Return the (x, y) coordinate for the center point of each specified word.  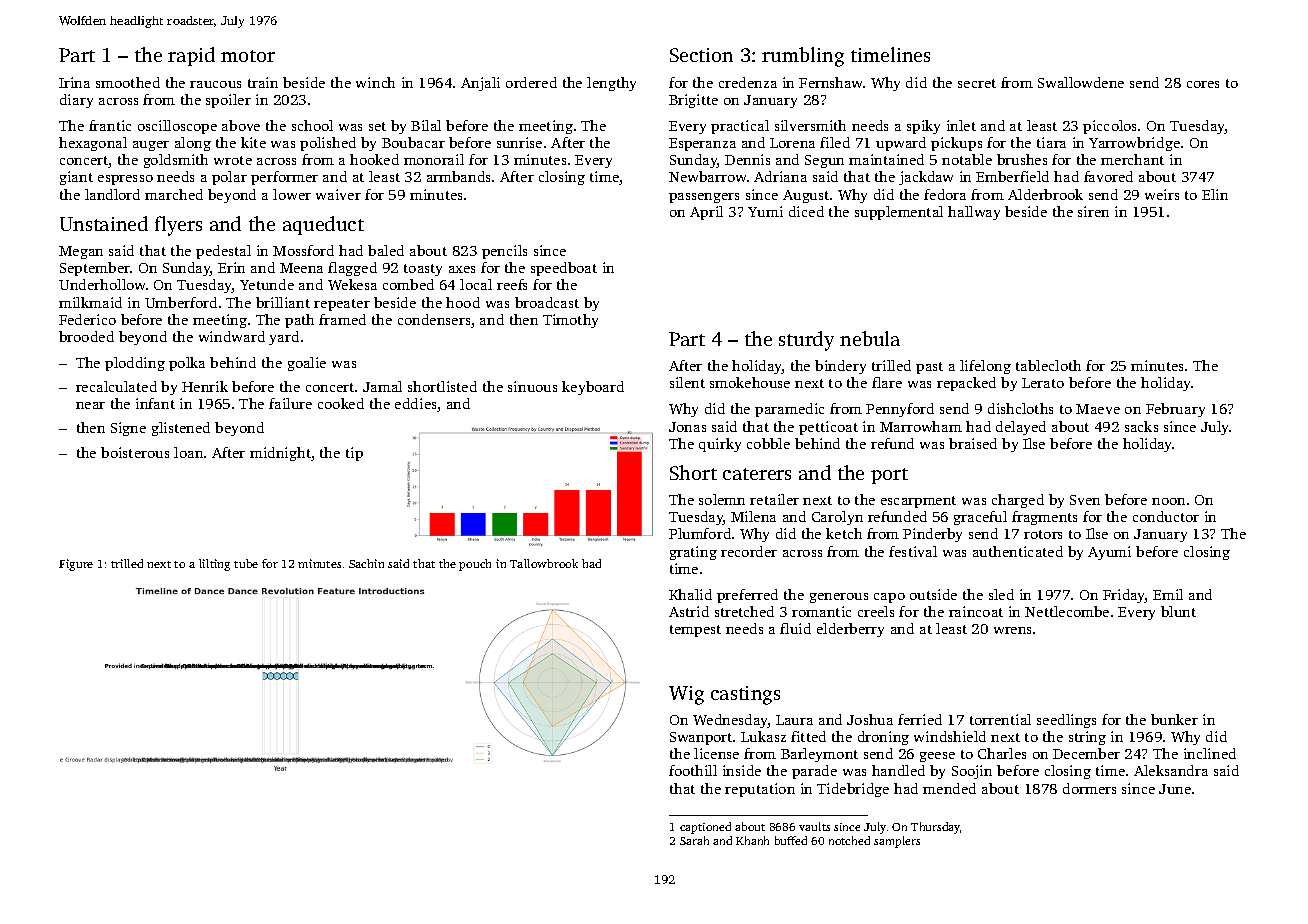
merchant (1132, 159)
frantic (110, 125)
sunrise (519, 142)
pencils (504, 252)
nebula (870, 338)
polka (187, 364)
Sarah (694, 840)
